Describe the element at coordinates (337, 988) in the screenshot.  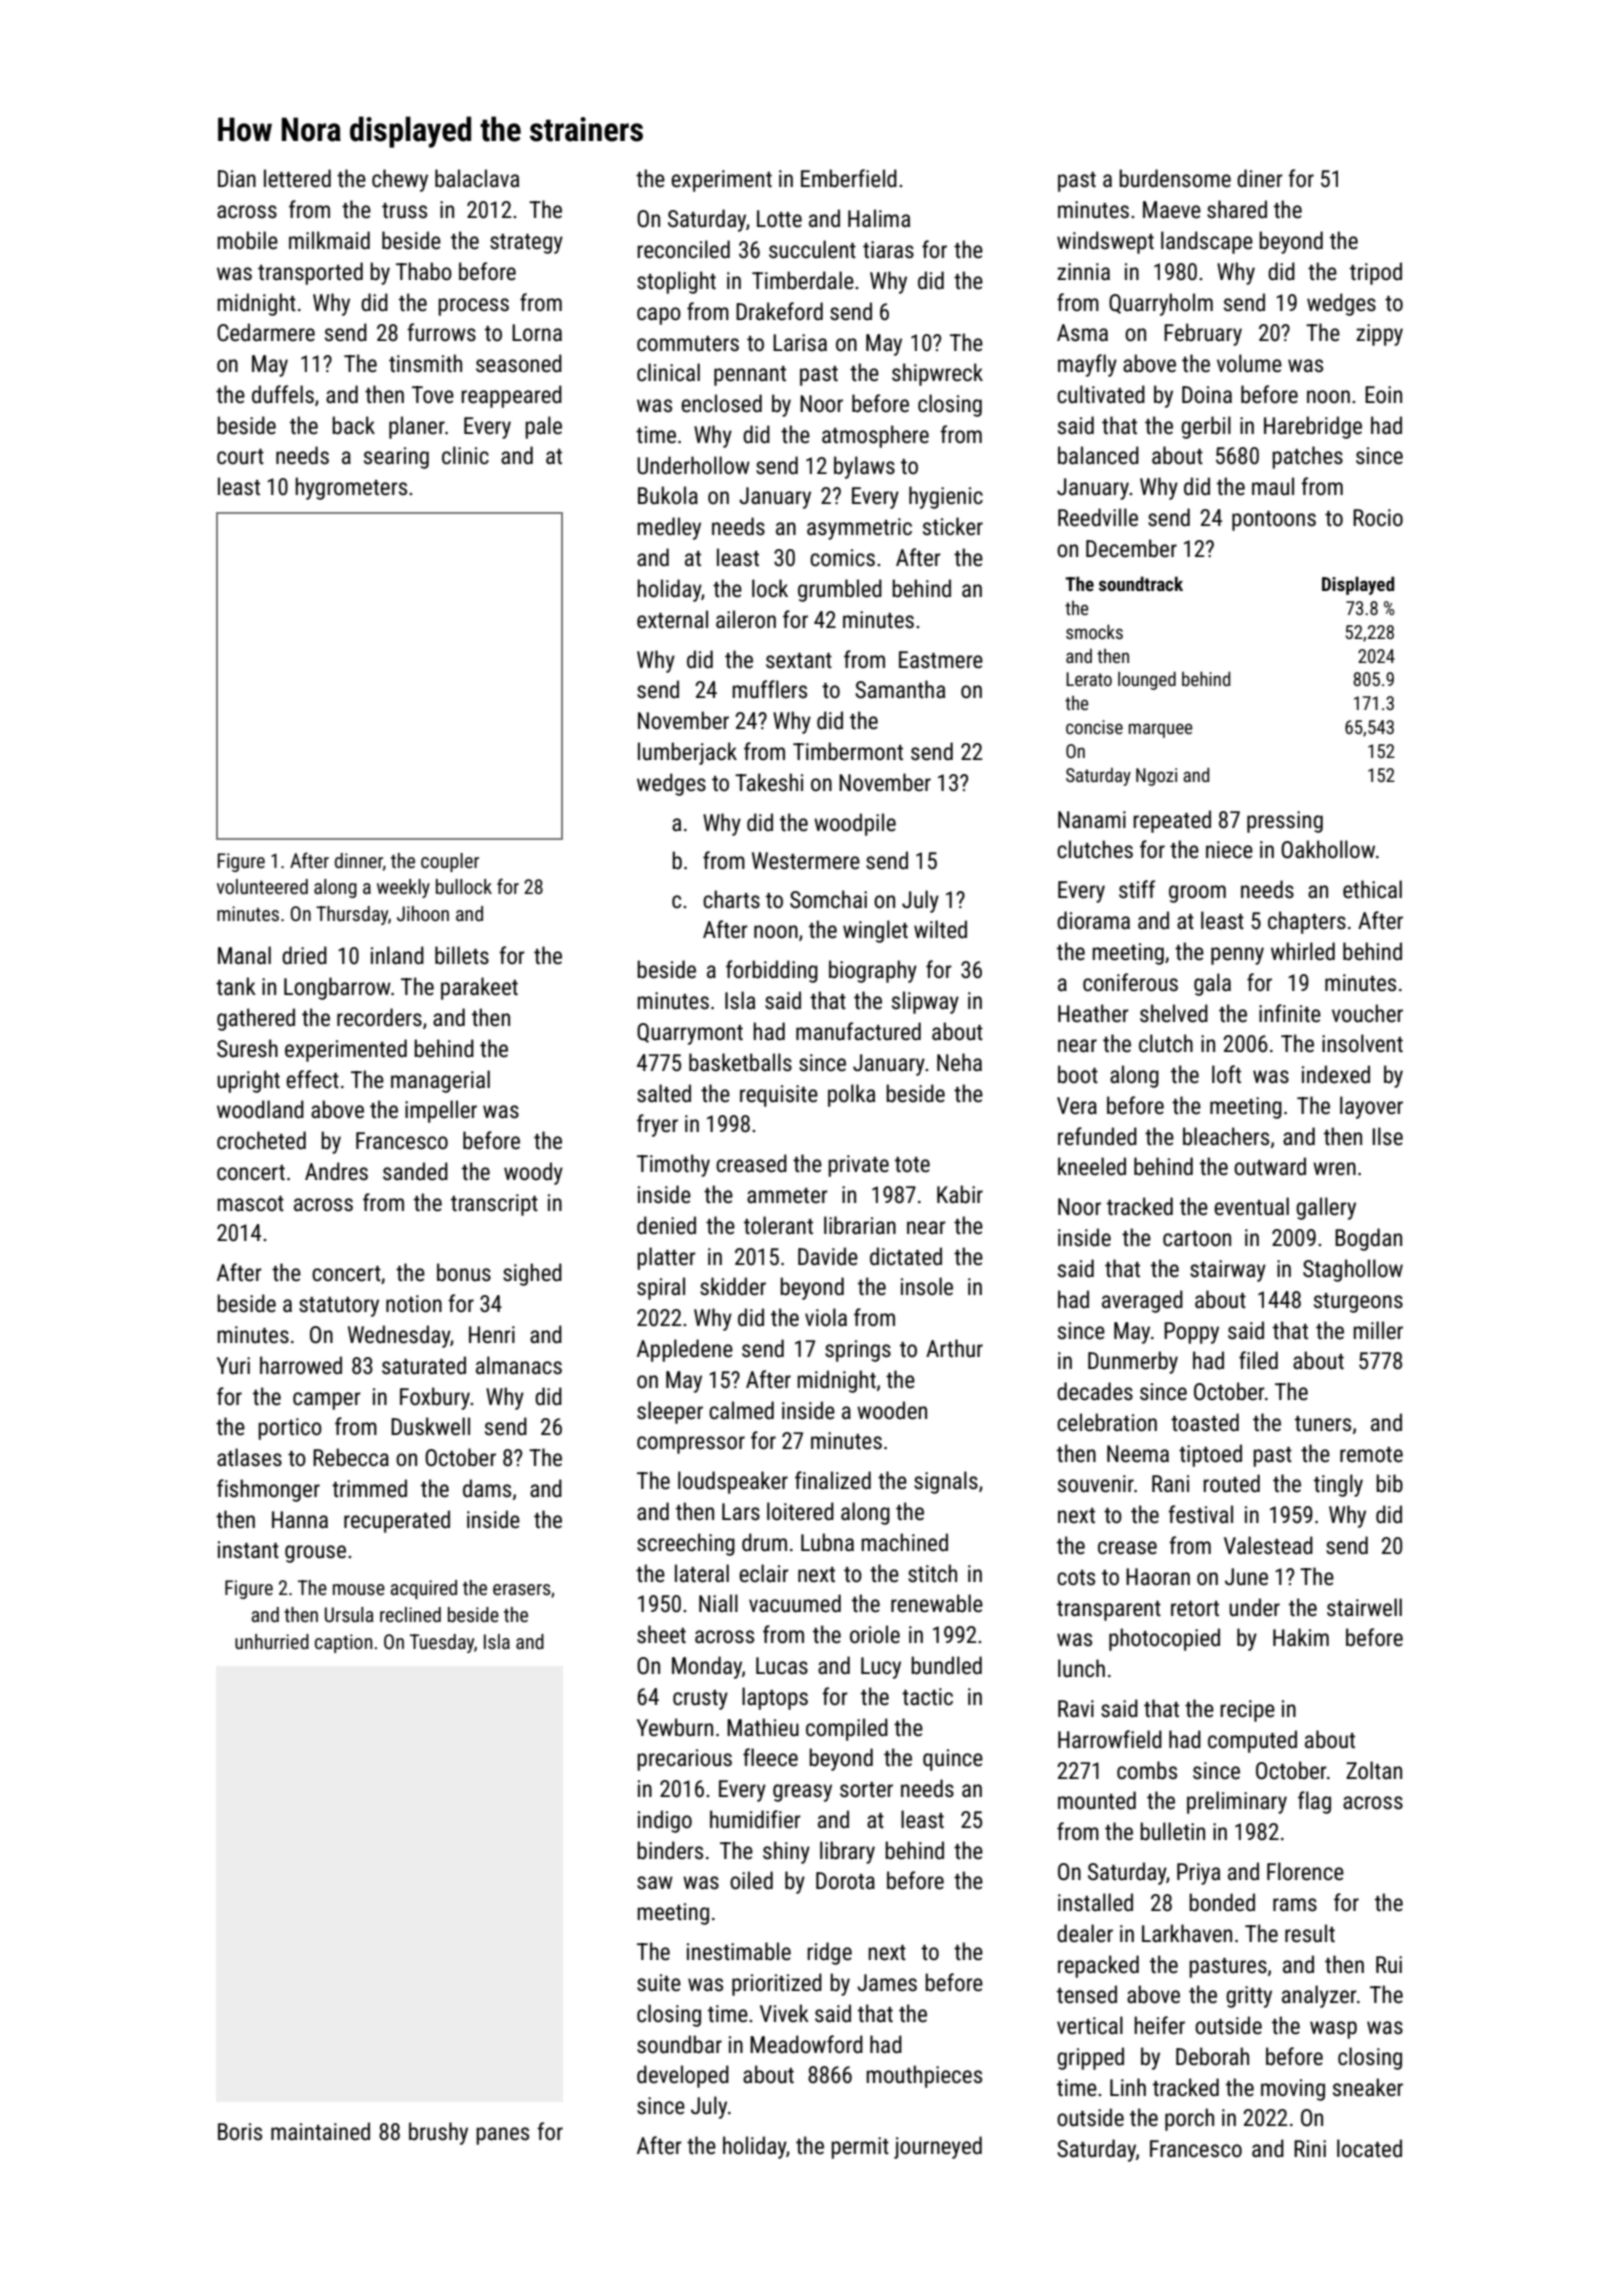
I see `Longbarrow` at that location.
